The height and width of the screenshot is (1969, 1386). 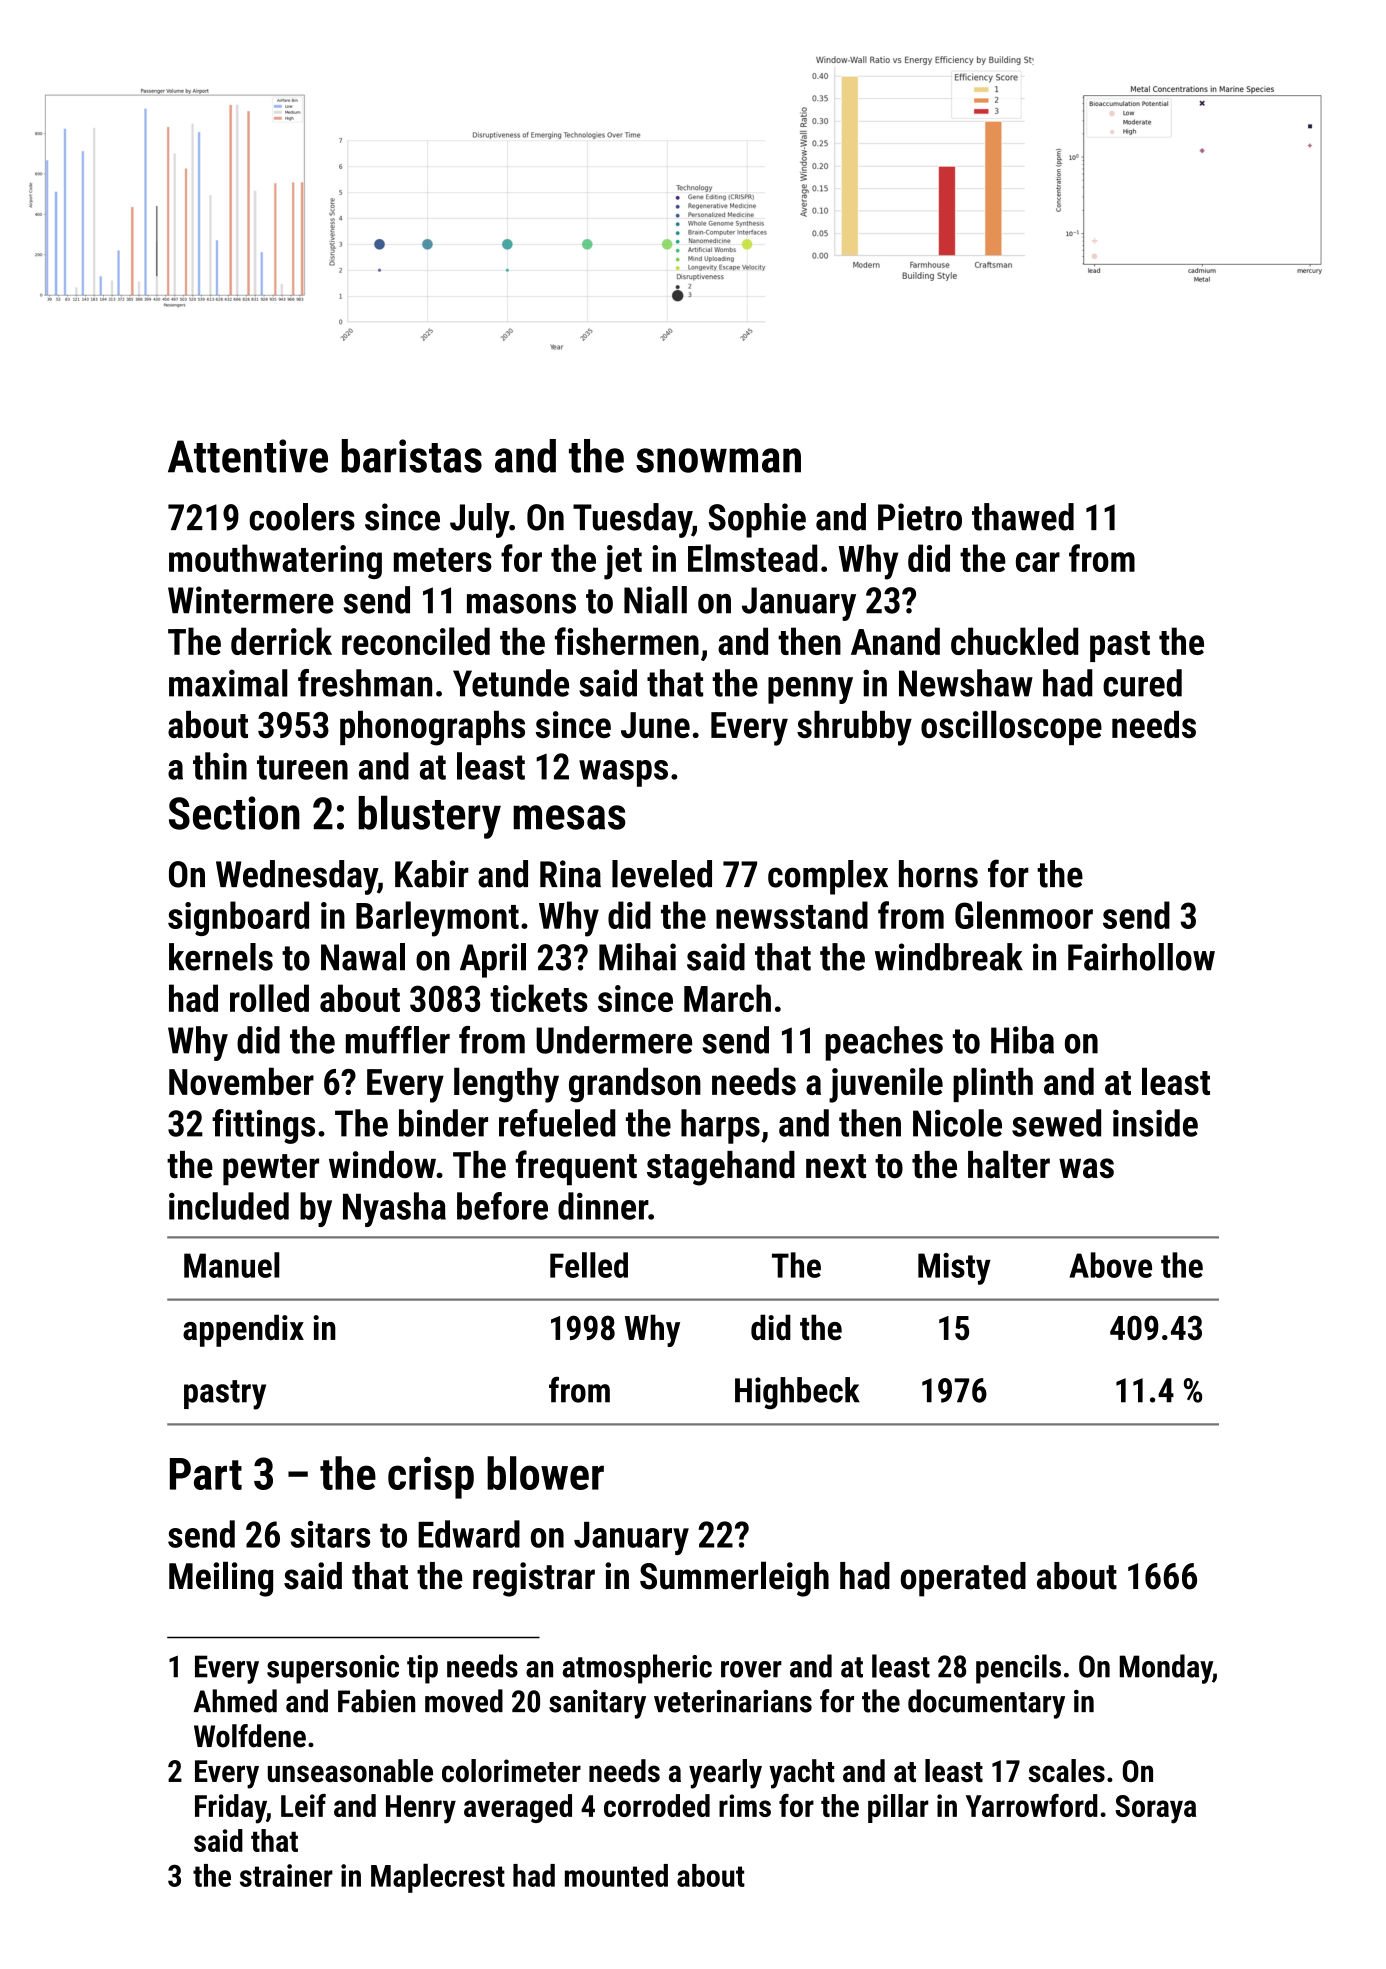 What do you see at coordinates (1142, 683) in the screenshot?
I see `cured` at bounding box center [1142, 683].
